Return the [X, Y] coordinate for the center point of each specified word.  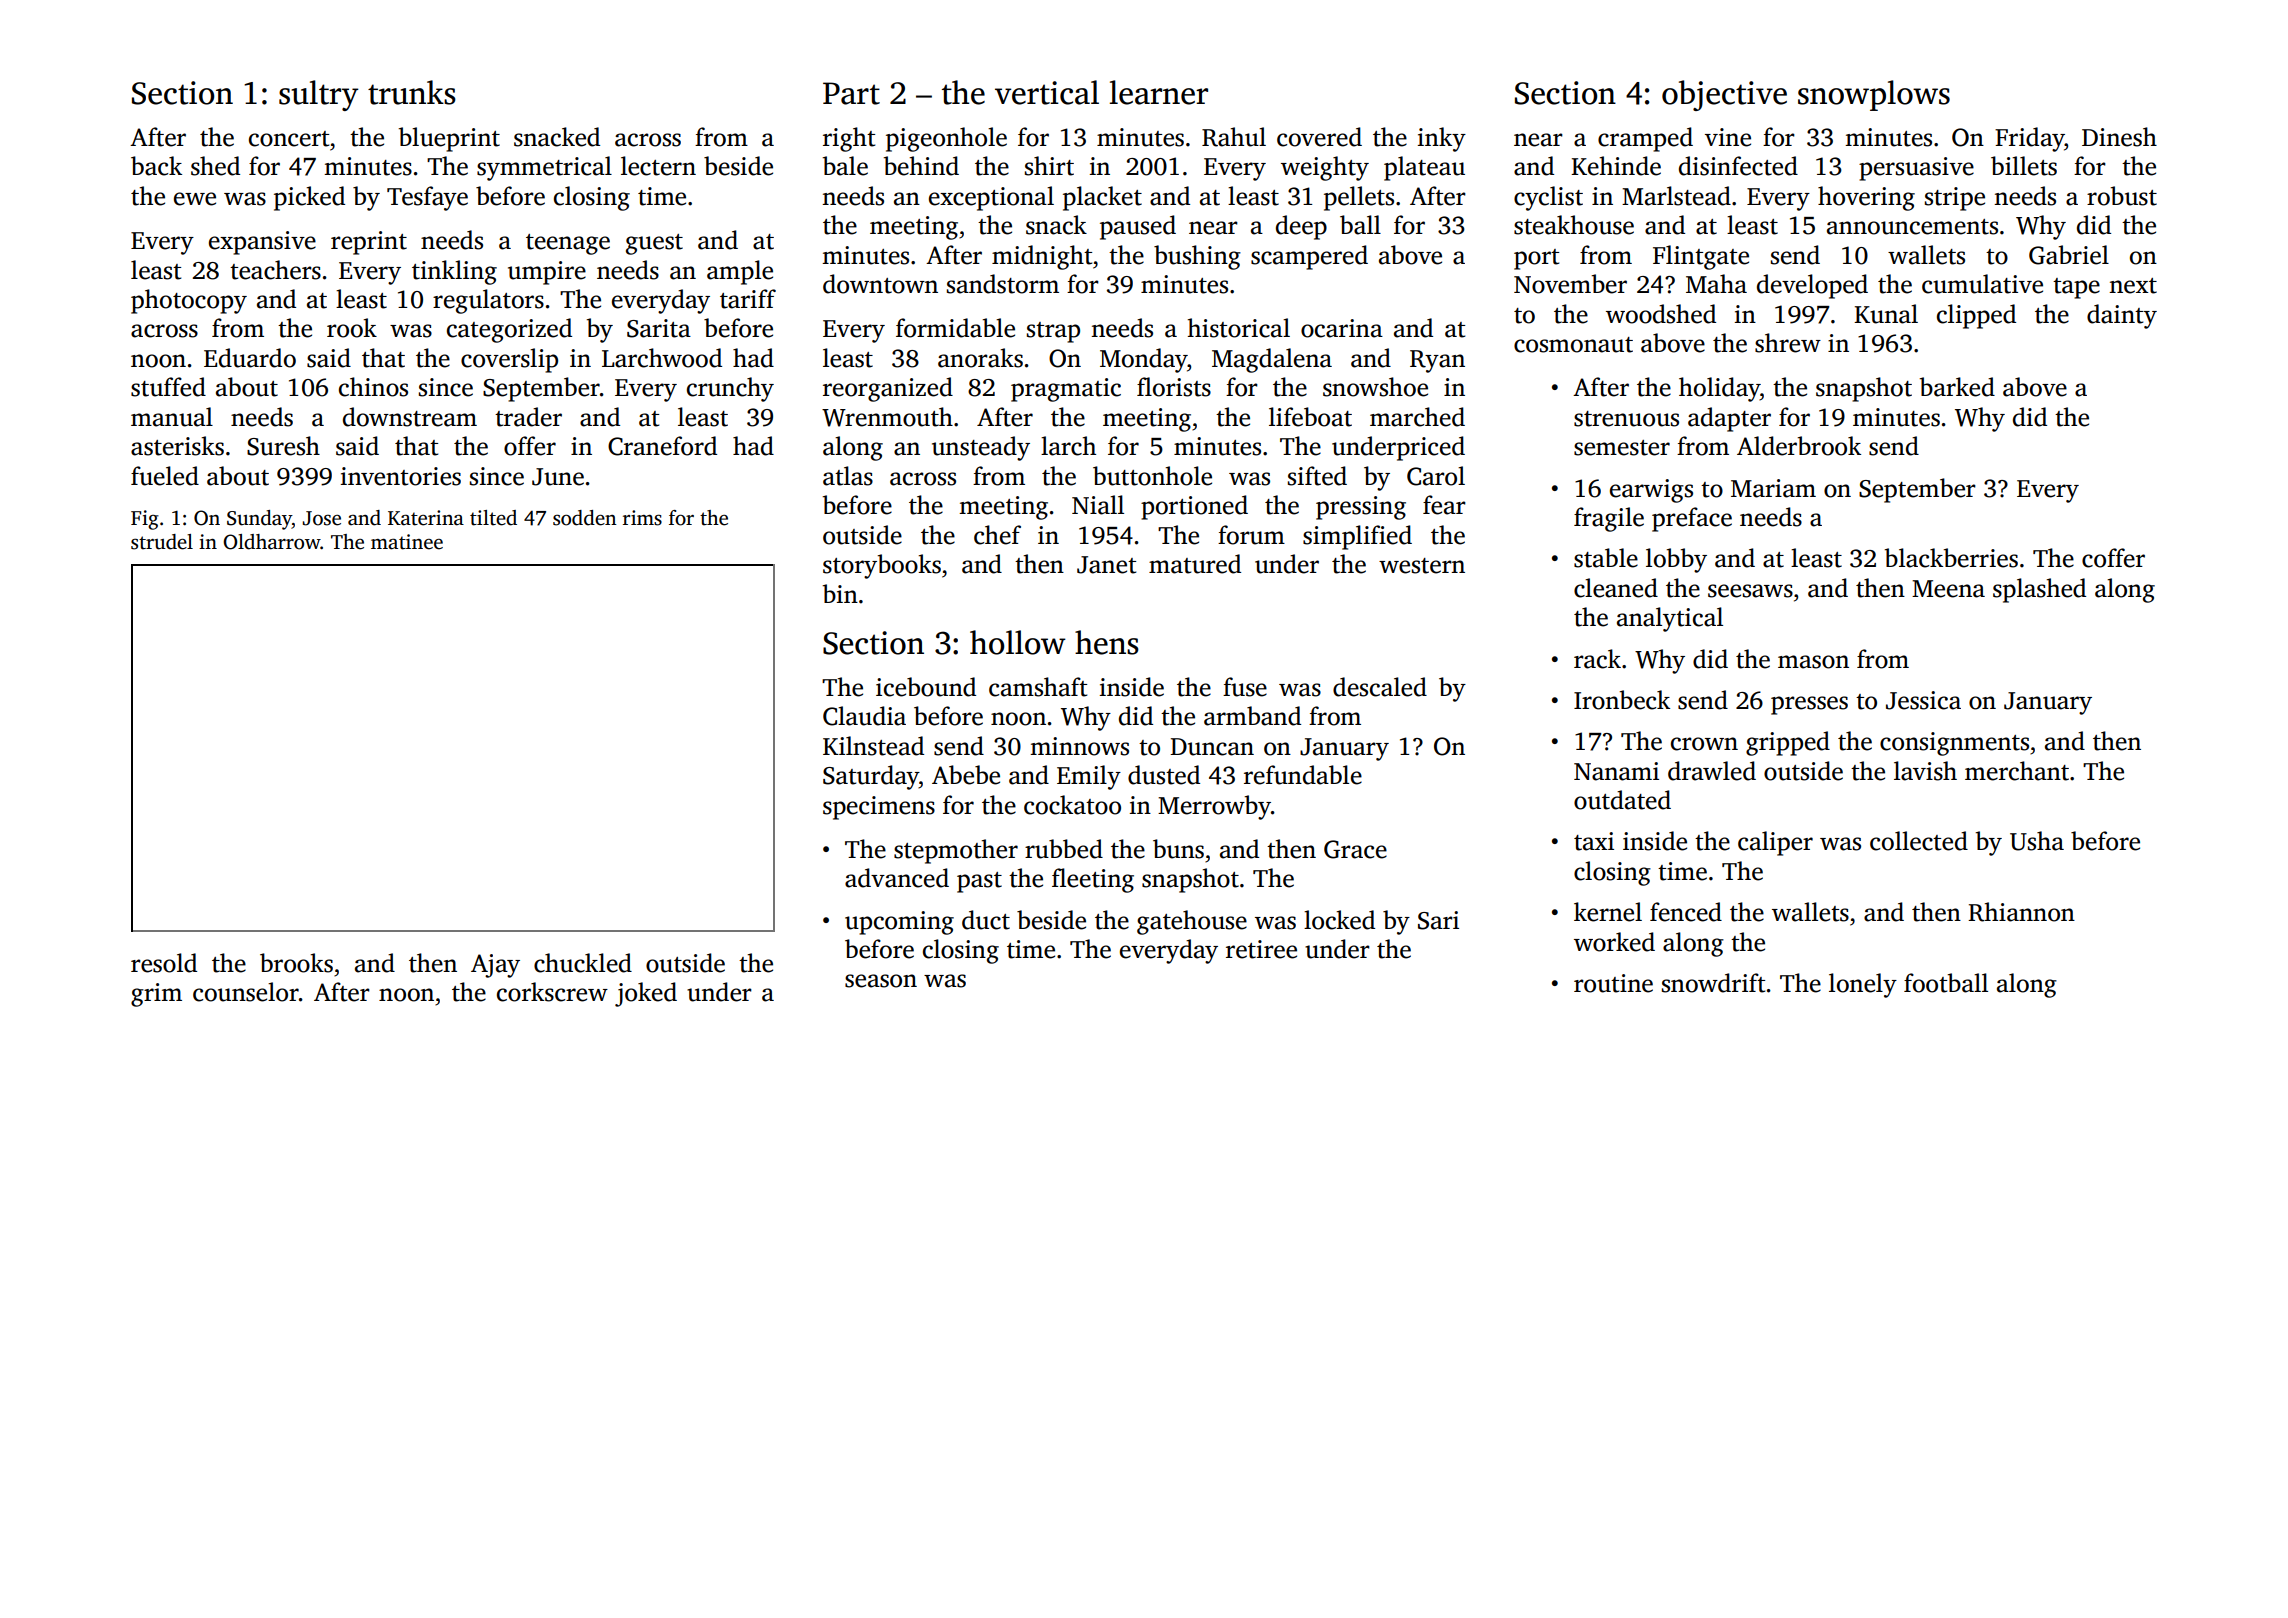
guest [654, 244]
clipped [1976, 316]
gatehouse [1192, 922]
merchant [2017, 771]
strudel [162, 542]
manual [172, 417]
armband [1252, 716]
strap [1053, 332]
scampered [1309, 257]
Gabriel [2069, 255]
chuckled [583, 963]
